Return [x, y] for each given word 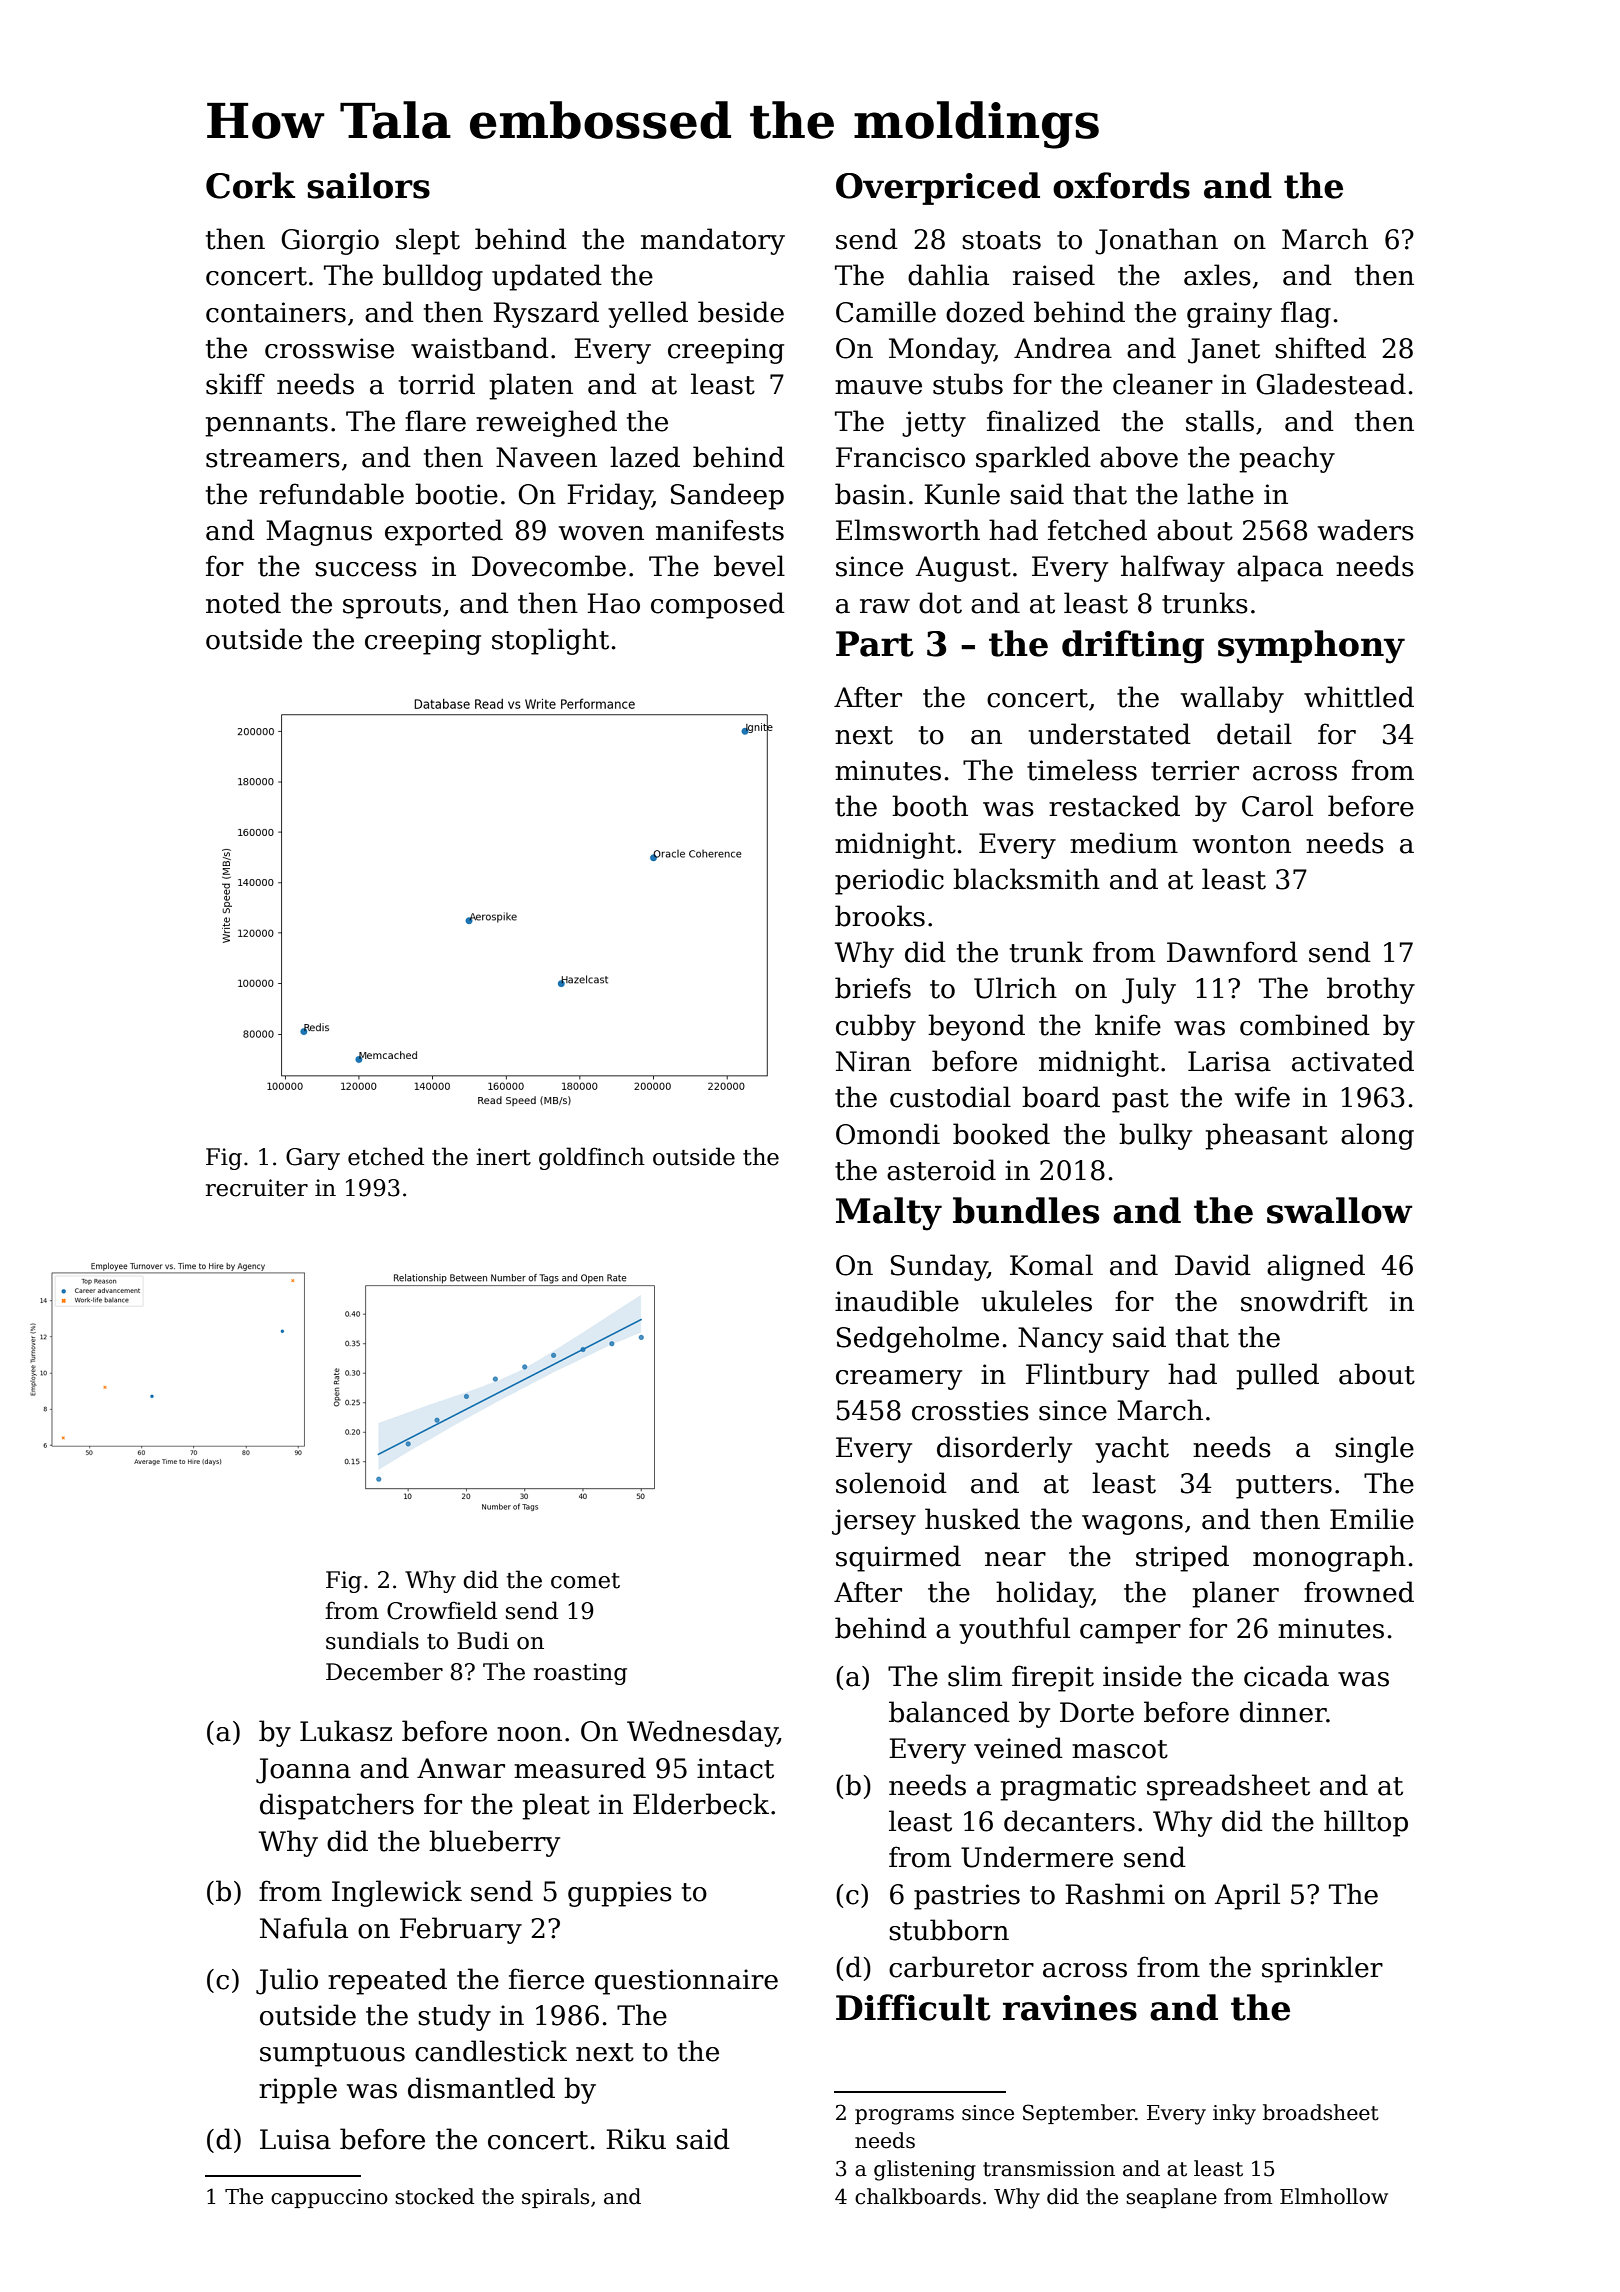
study [454, 2017]
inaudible [897, 1301]
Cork [250, 185]
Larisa [1229, 1061]
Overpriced [938, 188]
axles [1217, 275]
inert [503, 1157]
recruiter [257, 1188]
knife [1128, 1025]
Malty [889, 1214]
